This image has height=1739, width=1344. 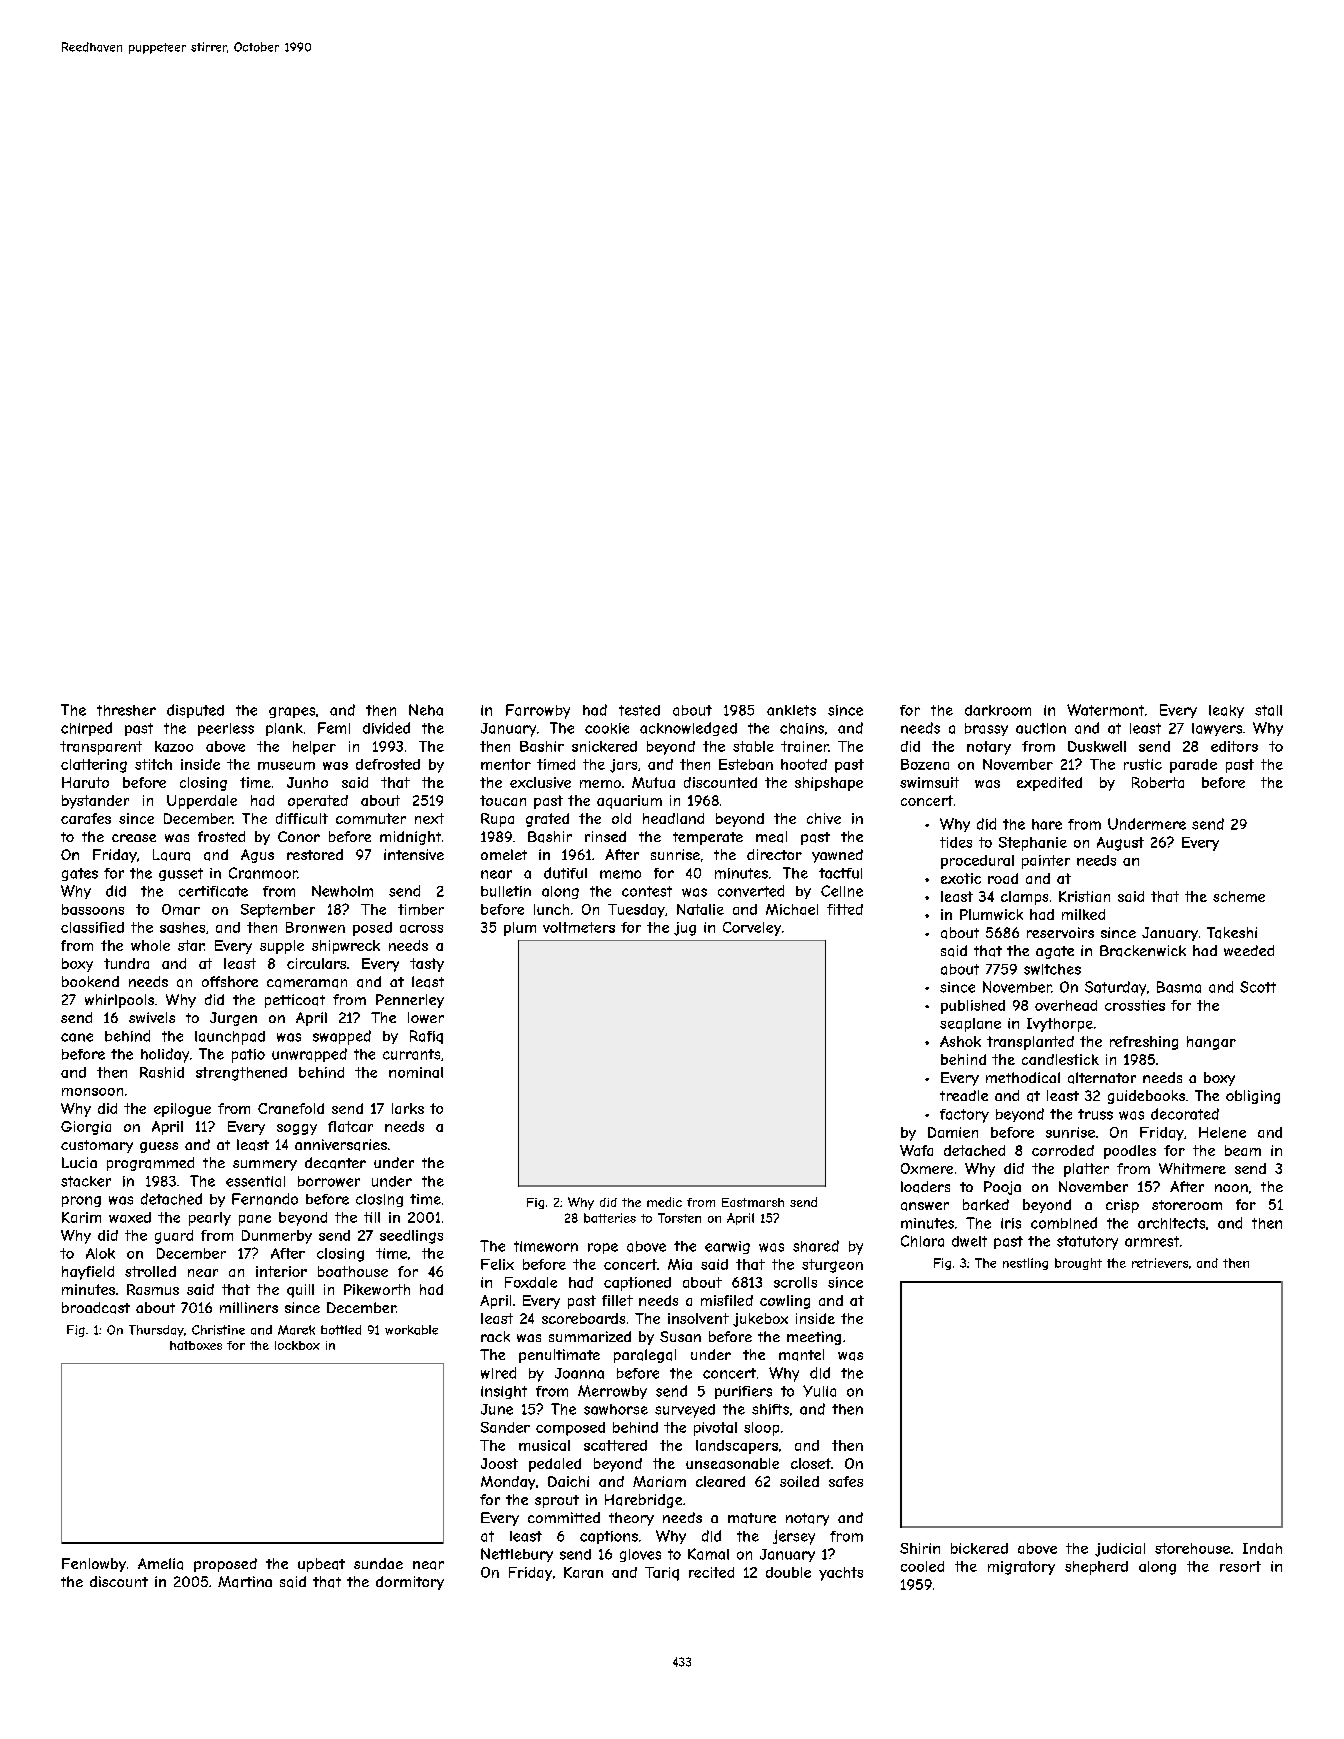 What do you see at coordinates (752, 1518) in the image?
I see `mature` at bounding box center [752, 1518].
